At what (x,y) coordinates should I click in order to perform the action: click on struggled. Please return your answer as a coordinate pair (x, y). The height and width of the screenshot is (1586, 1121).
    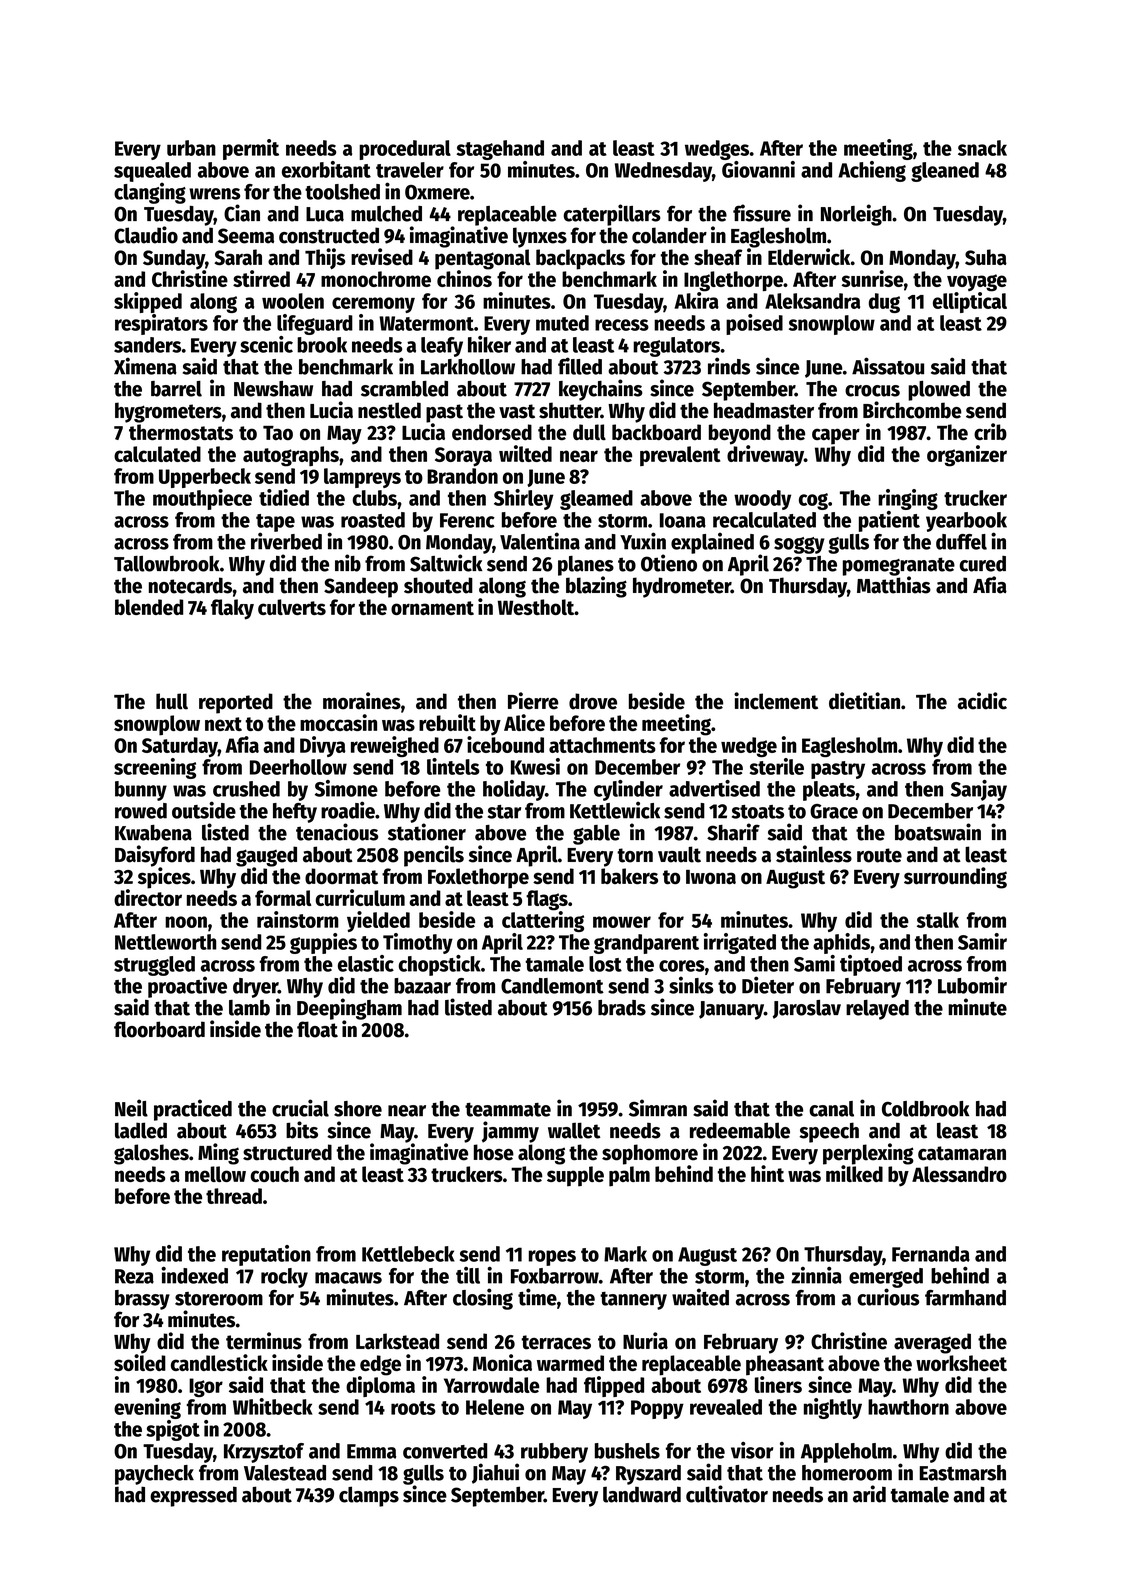
    Looking at the image, I should click on (154, 966).
